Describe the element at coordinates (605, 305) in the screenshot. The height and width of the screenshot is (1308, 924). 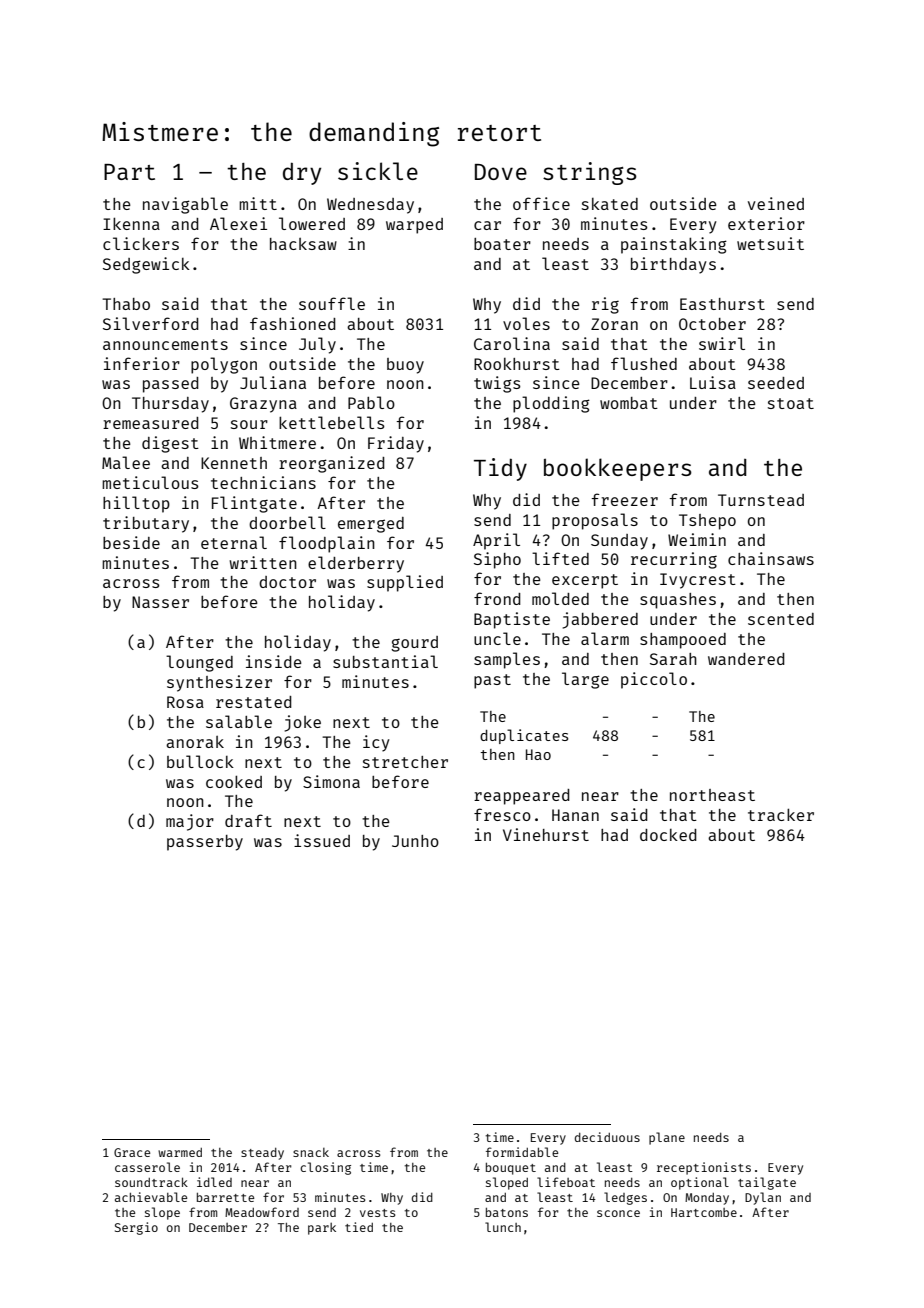
I see `rig` at that location.
